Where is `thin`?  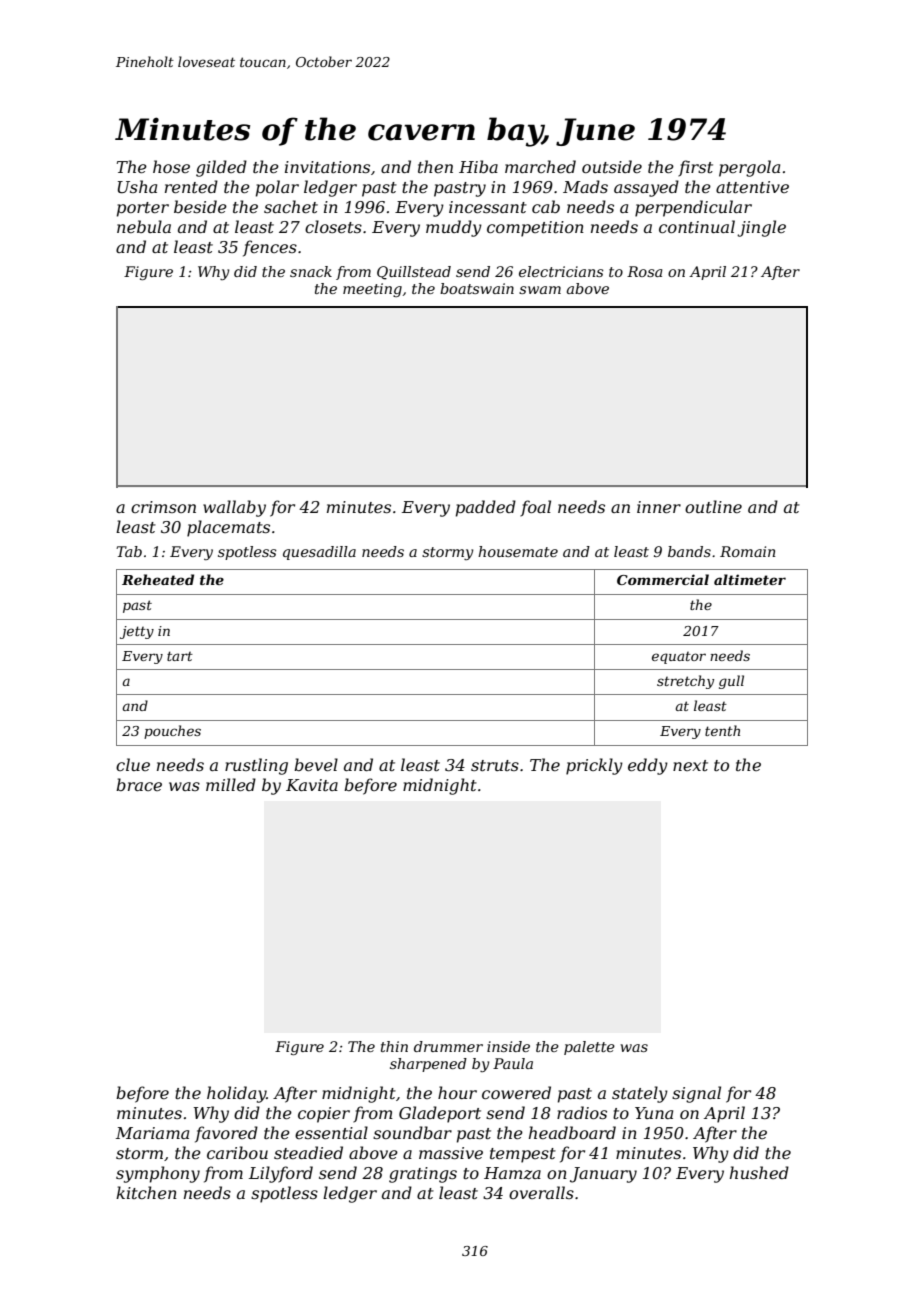
thin is located at coordinates (394, 1046).
